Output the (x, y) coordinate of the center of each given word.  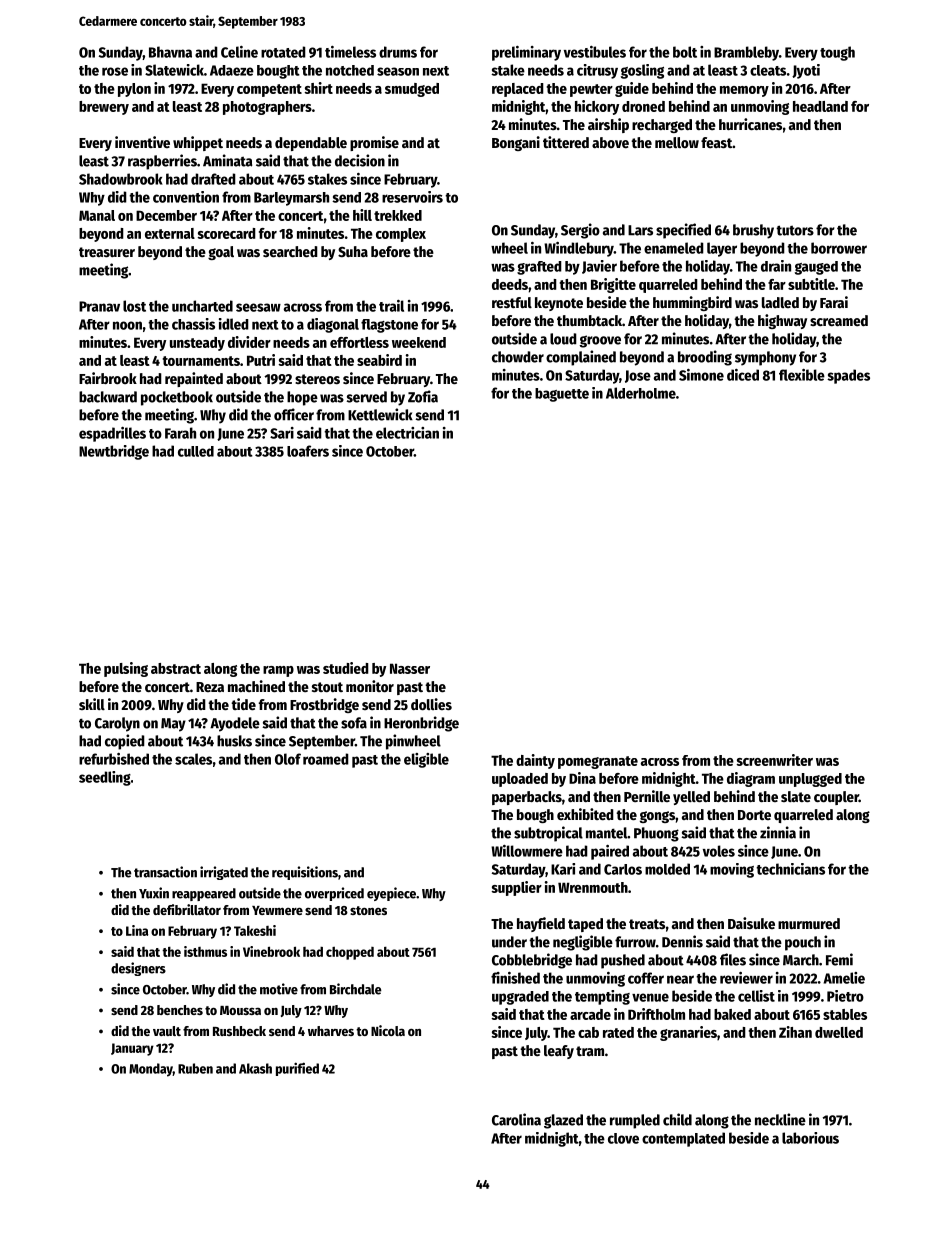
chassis (193, 324)
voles (719, 851)
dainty (535, 761)
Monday (151, 1070)
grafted (539, 268)
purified (297, 1069)
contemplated (683, 1139)
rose (115, 71)
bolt (685, 52)
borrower (839, 248)
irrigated (224, 873)
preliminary (526, 53)
